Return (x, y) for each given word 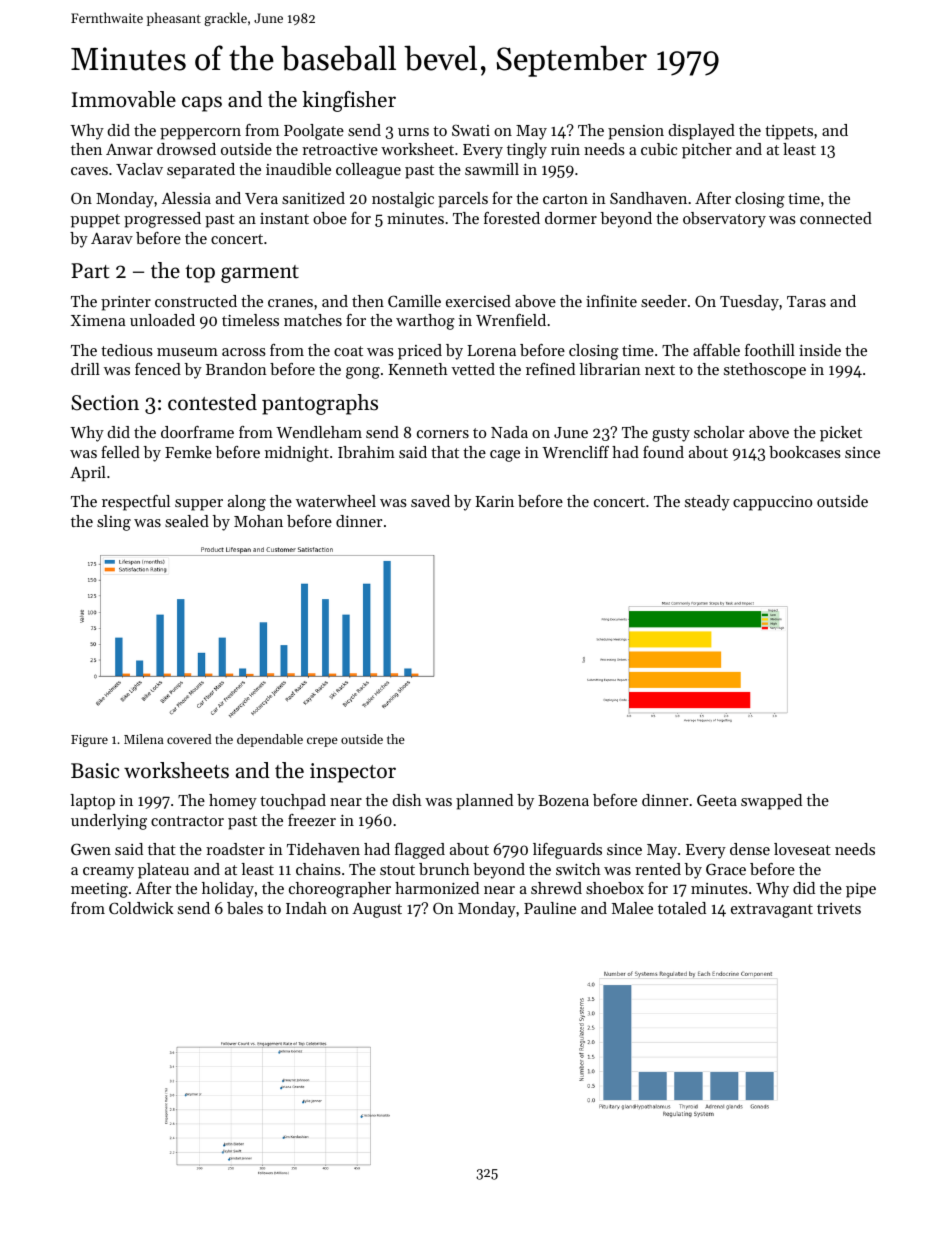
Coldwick (141, 908)
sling (114, 523)
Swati (471, 130)
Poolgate (314, 132)
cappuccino (772, 503)
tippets (789, 132)
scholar (719, 432)
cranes (290, 303)
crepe (322, 742)
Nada (509, 432)
